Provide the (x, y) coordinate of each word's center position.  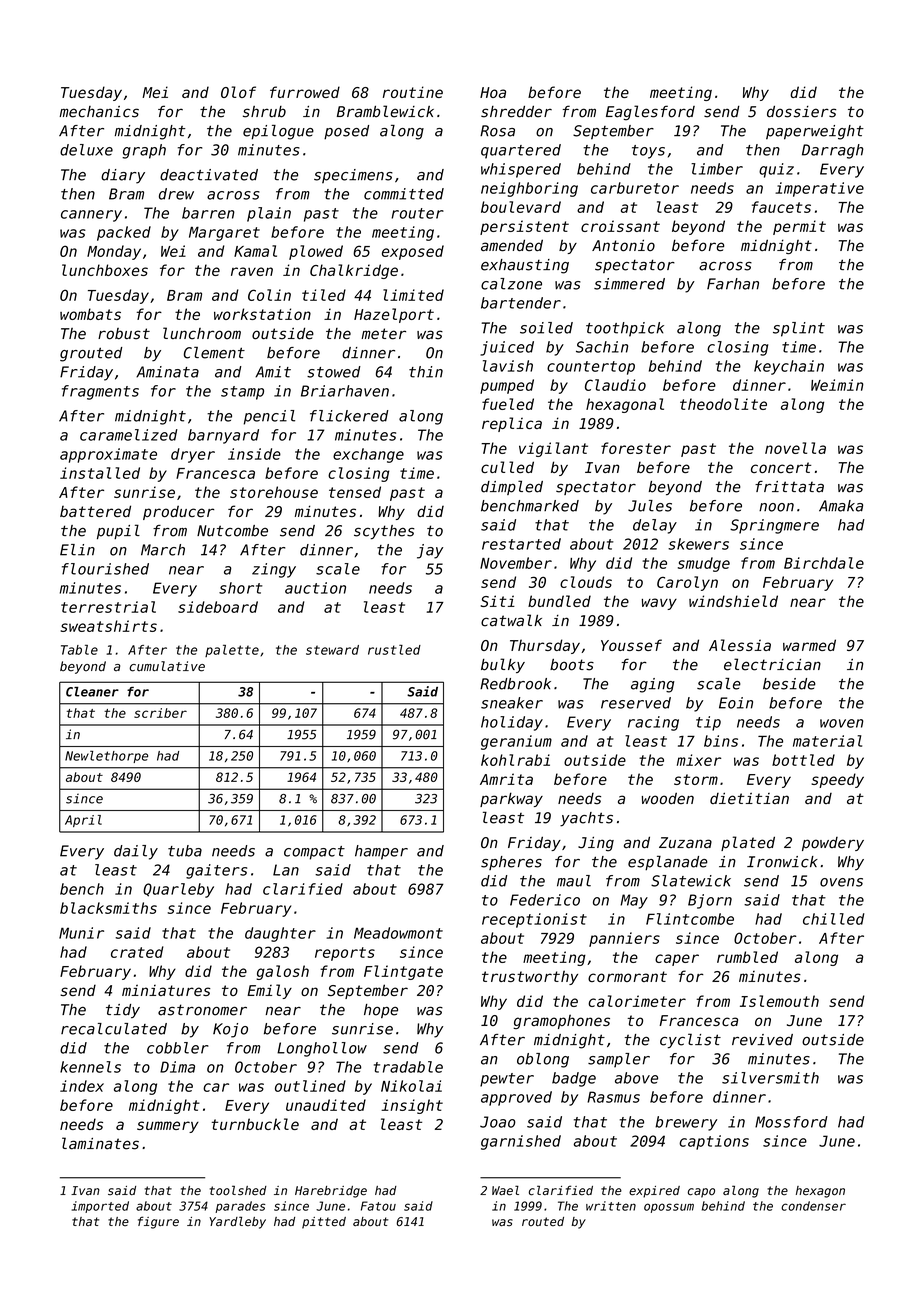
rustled (394, 649)
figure (158, 1222)
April (83, 821)
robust (124, 334)
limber (717, 169)
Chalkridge (354, 271)
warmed (809, 645)
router (417, 213)
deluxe (86, 150)
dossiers (801, 112)
